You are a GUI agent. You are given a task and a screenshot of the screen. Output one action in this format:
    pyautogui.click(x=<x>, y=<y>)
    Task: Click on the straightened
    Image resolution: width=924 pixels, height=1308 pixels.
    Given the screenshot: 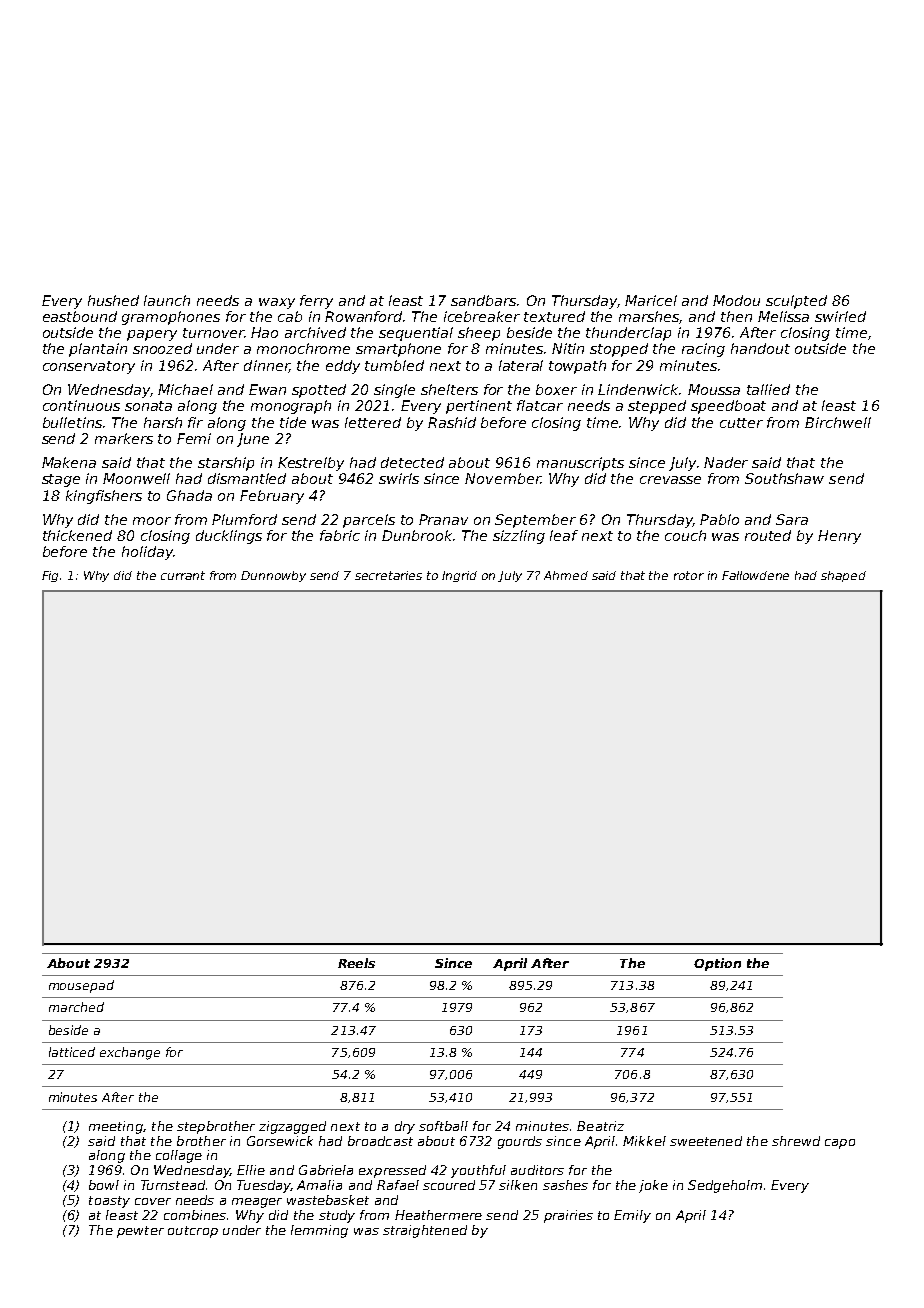 What is the action you would take?
    pyautogui.click(x=425, y=1231)
